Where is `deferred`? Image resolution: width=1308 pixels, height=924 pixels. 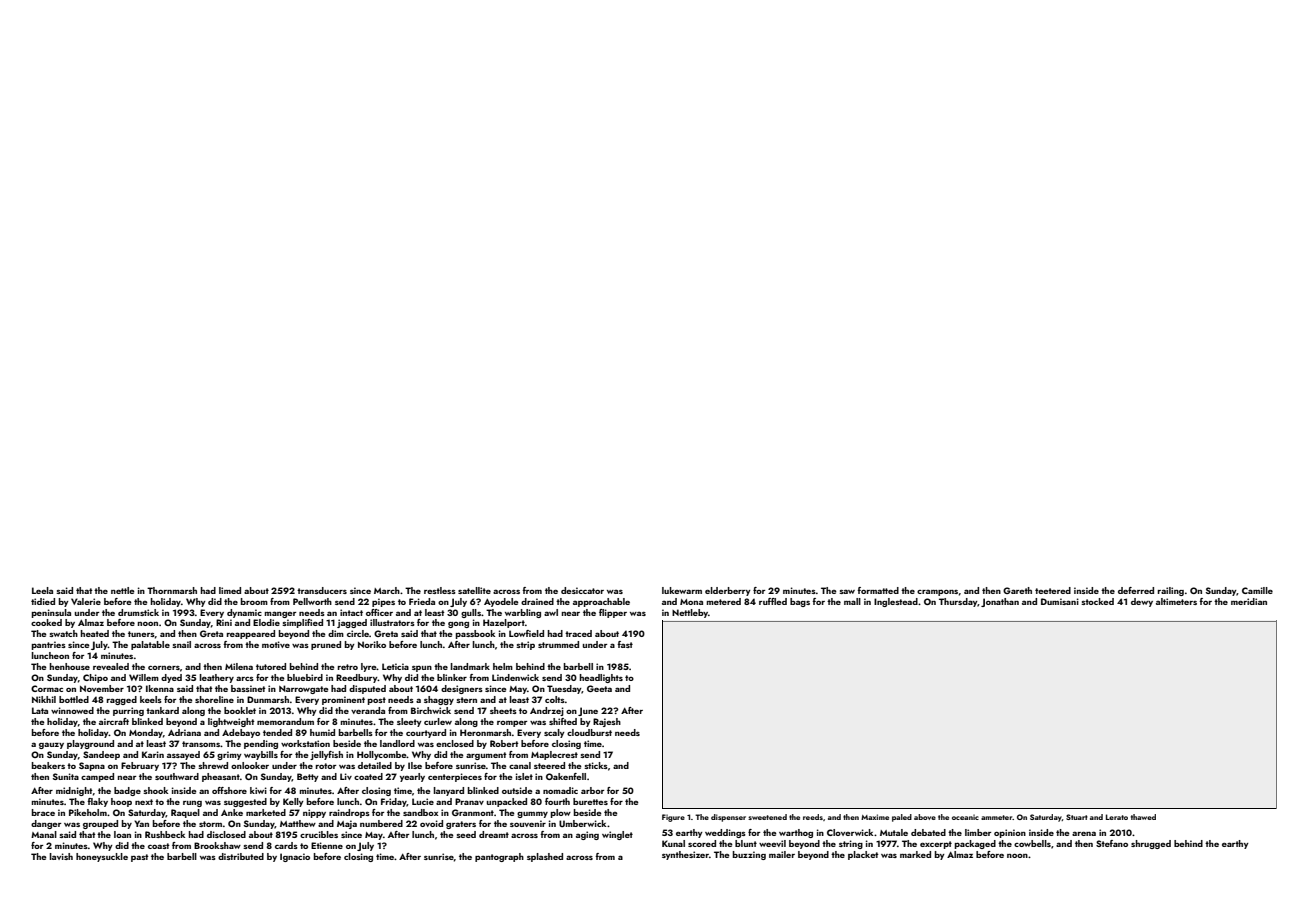 deferred is located at coordinates (1136, 590).
